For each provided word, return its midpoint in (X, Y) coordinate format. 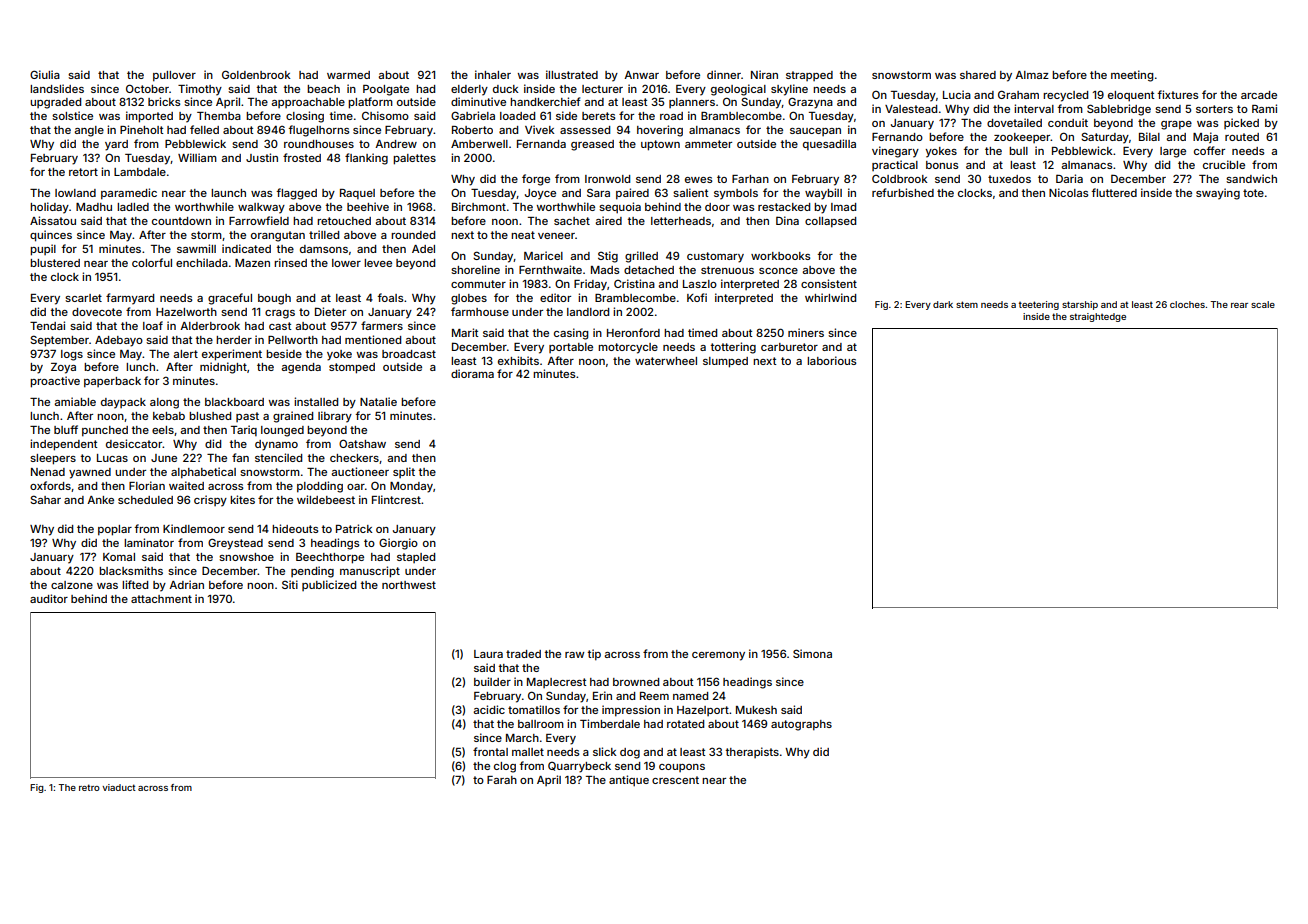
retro (89, 787)
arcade (1259, 95)
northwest (409, 585)
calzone (72, 585)
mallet (528, 752)
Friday (590, 285)
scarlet (83, 298)
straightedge (1098, 317)
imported (149, 117)
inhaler (493, 74)
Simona (812, 653)
